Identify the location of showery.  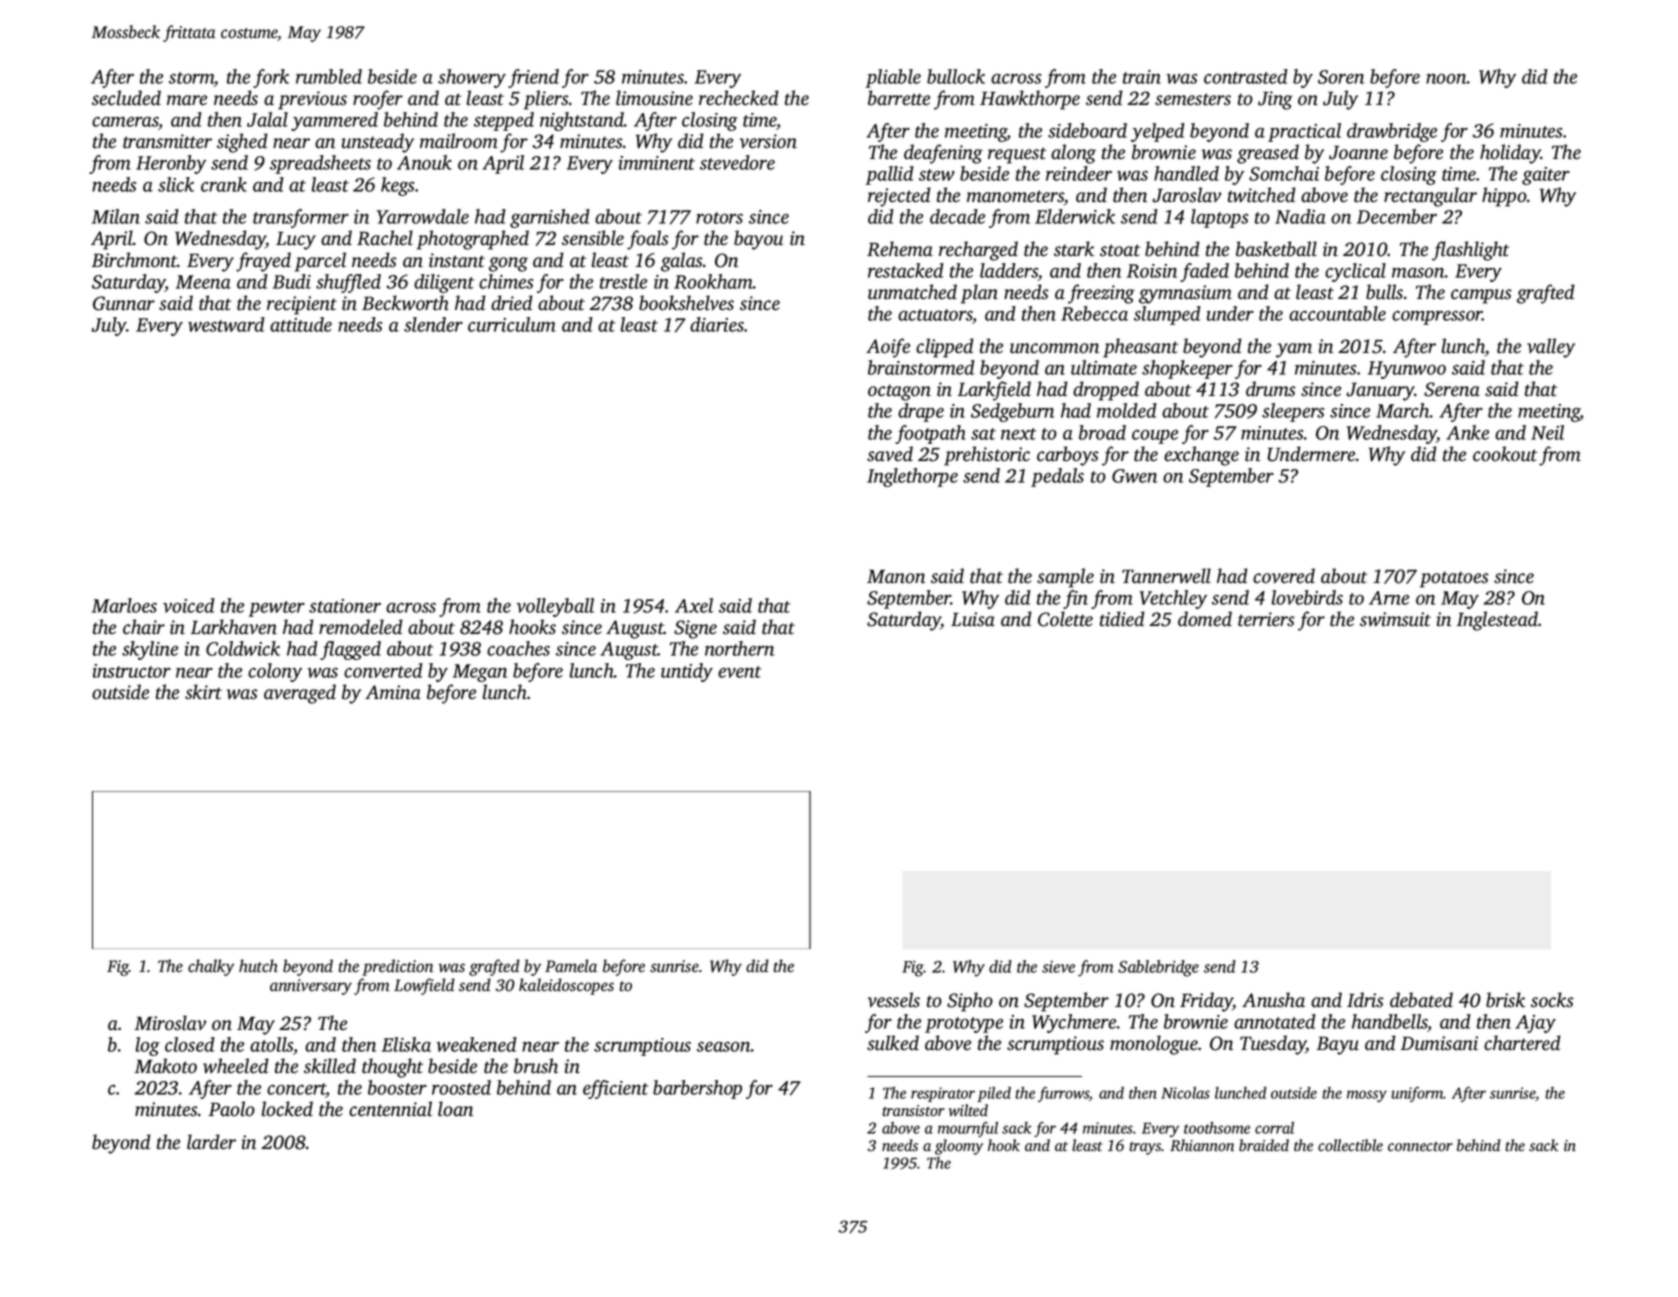
(472, 78).
